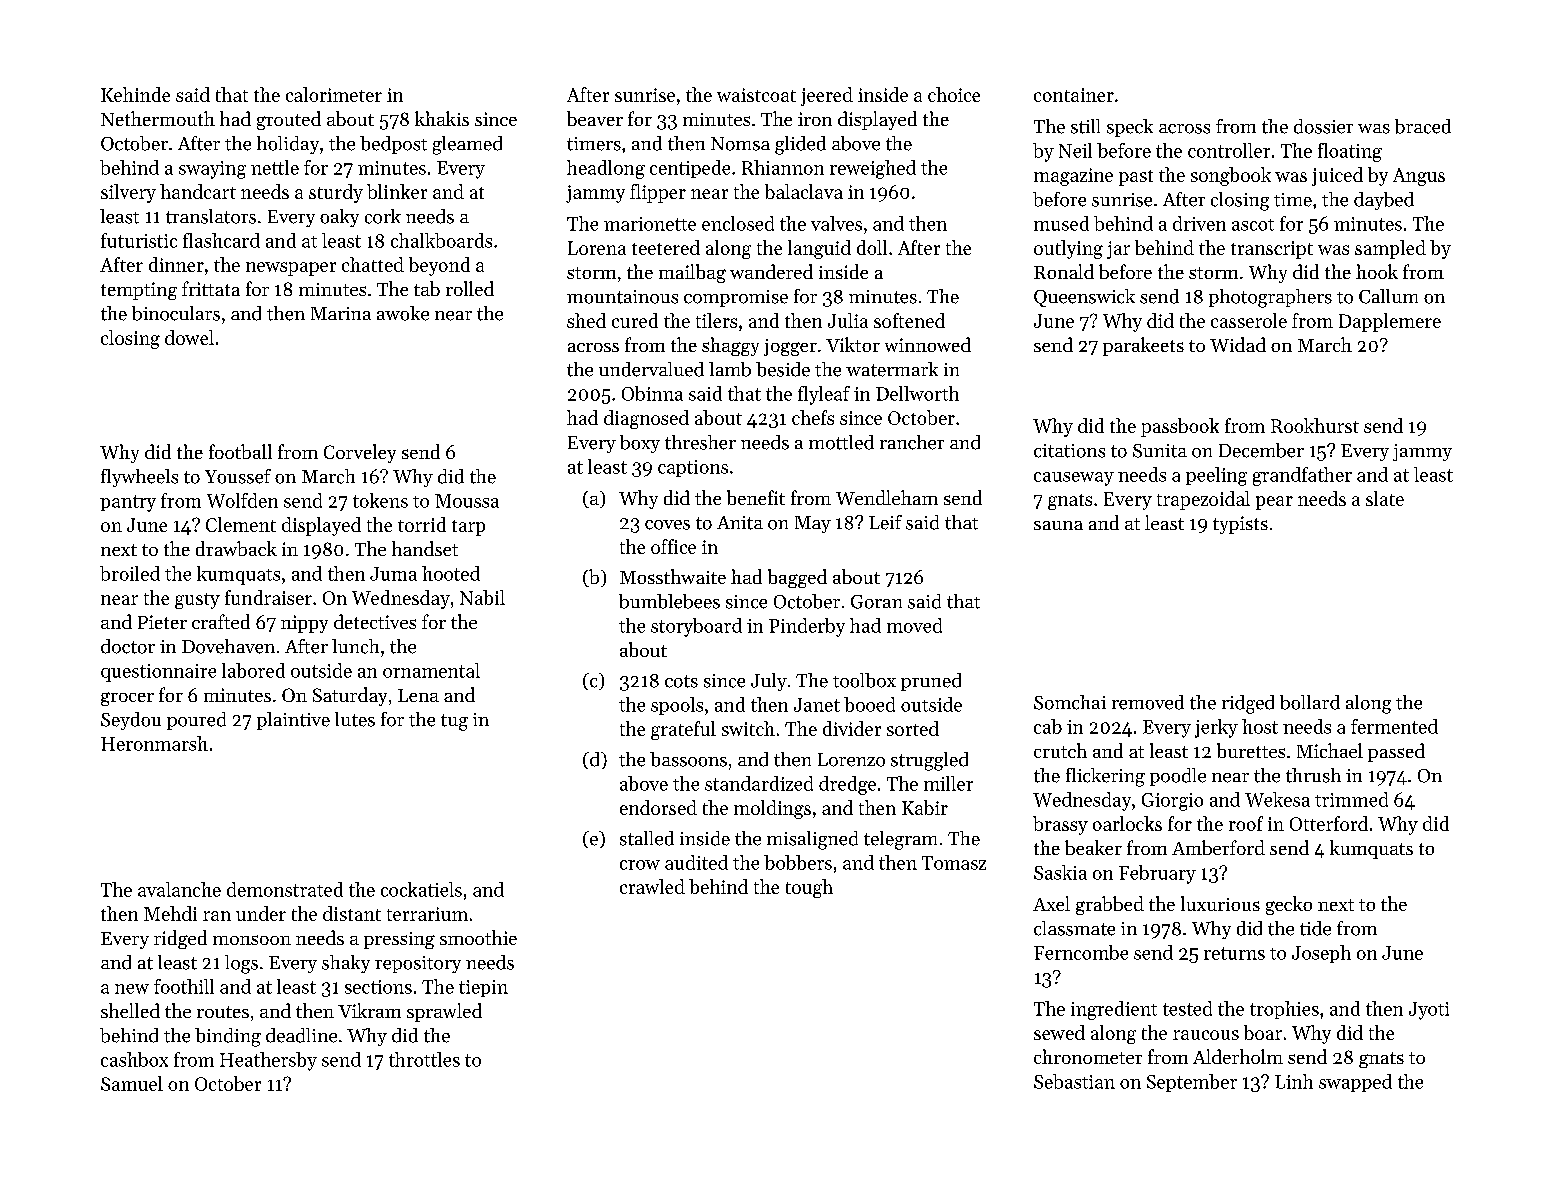  I want to click on juiced, so click(1337, 176).
